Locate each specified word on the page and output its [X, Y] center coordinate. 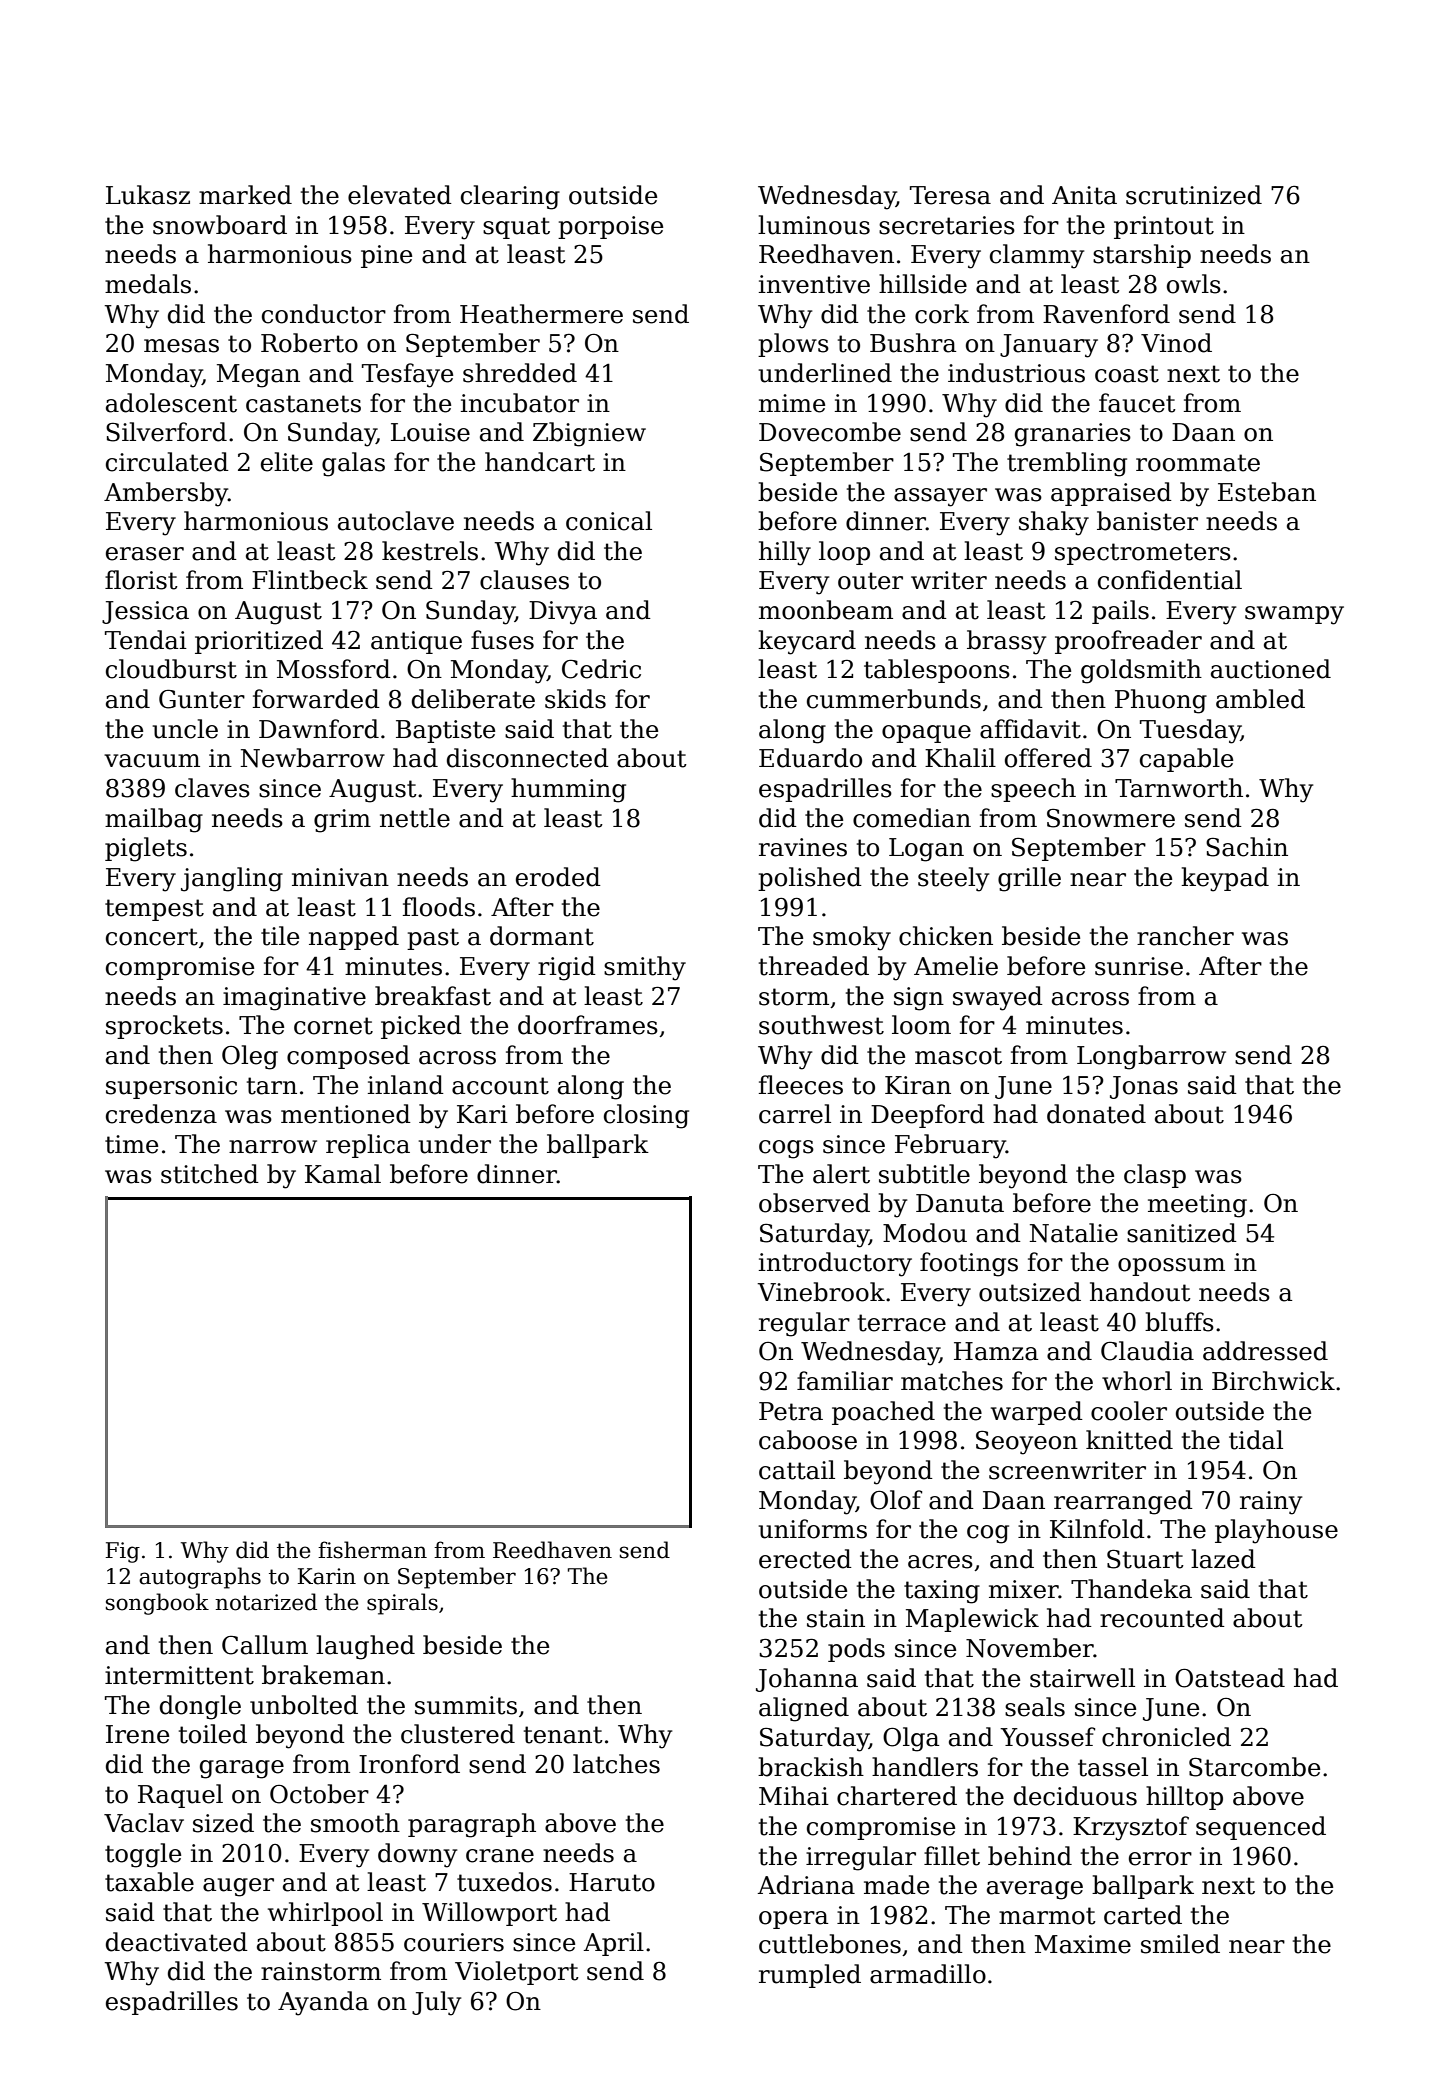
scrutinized [1194, 195]
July [436, 2003]
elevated [400, 195]
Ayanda [323, 2003]
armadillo [928, 1974]
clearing [510, 197]
